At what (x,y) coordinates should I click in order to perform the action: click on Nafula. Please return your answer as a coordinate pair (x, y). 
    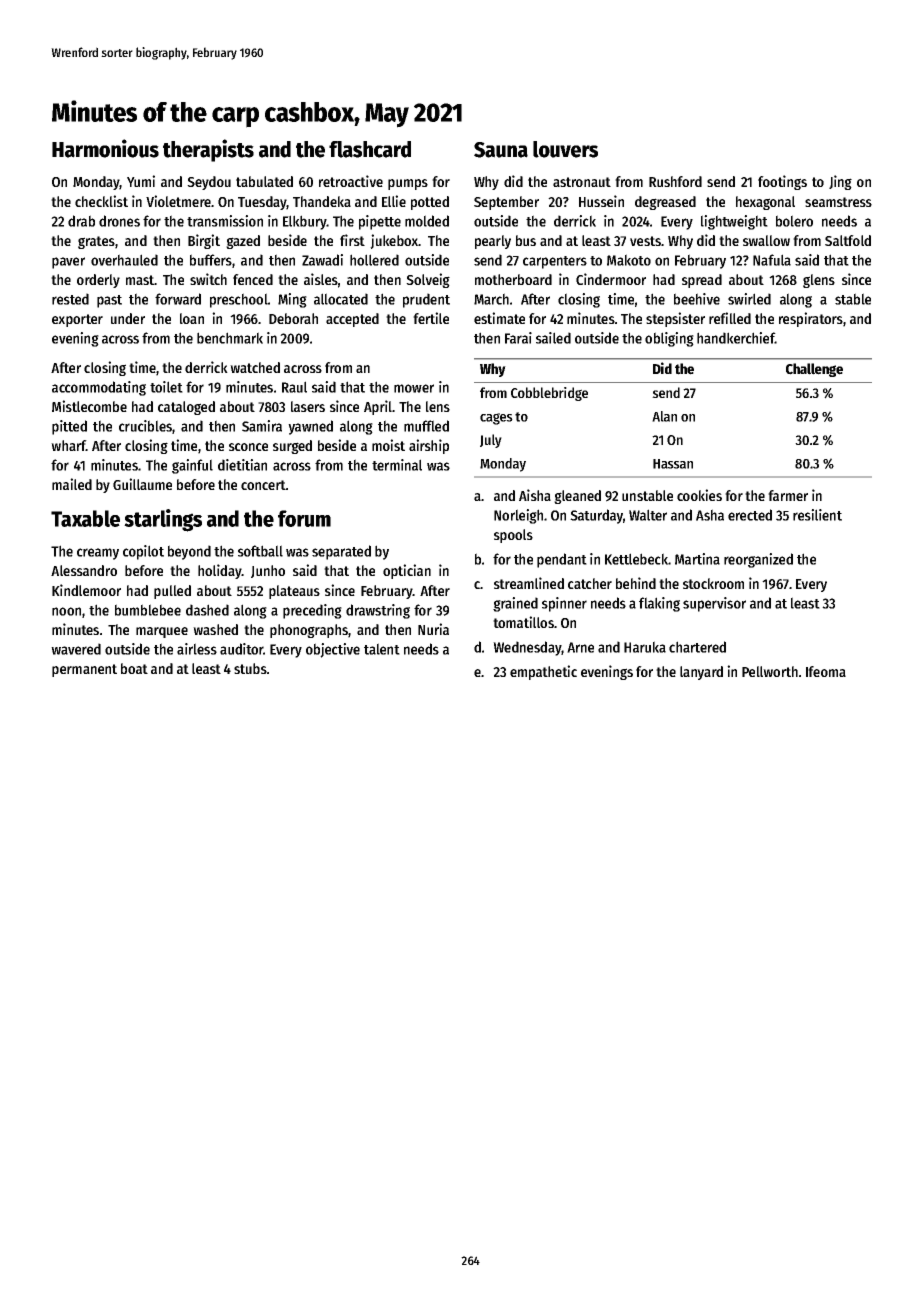
    Looking at the image, I should click on (772, 260).
